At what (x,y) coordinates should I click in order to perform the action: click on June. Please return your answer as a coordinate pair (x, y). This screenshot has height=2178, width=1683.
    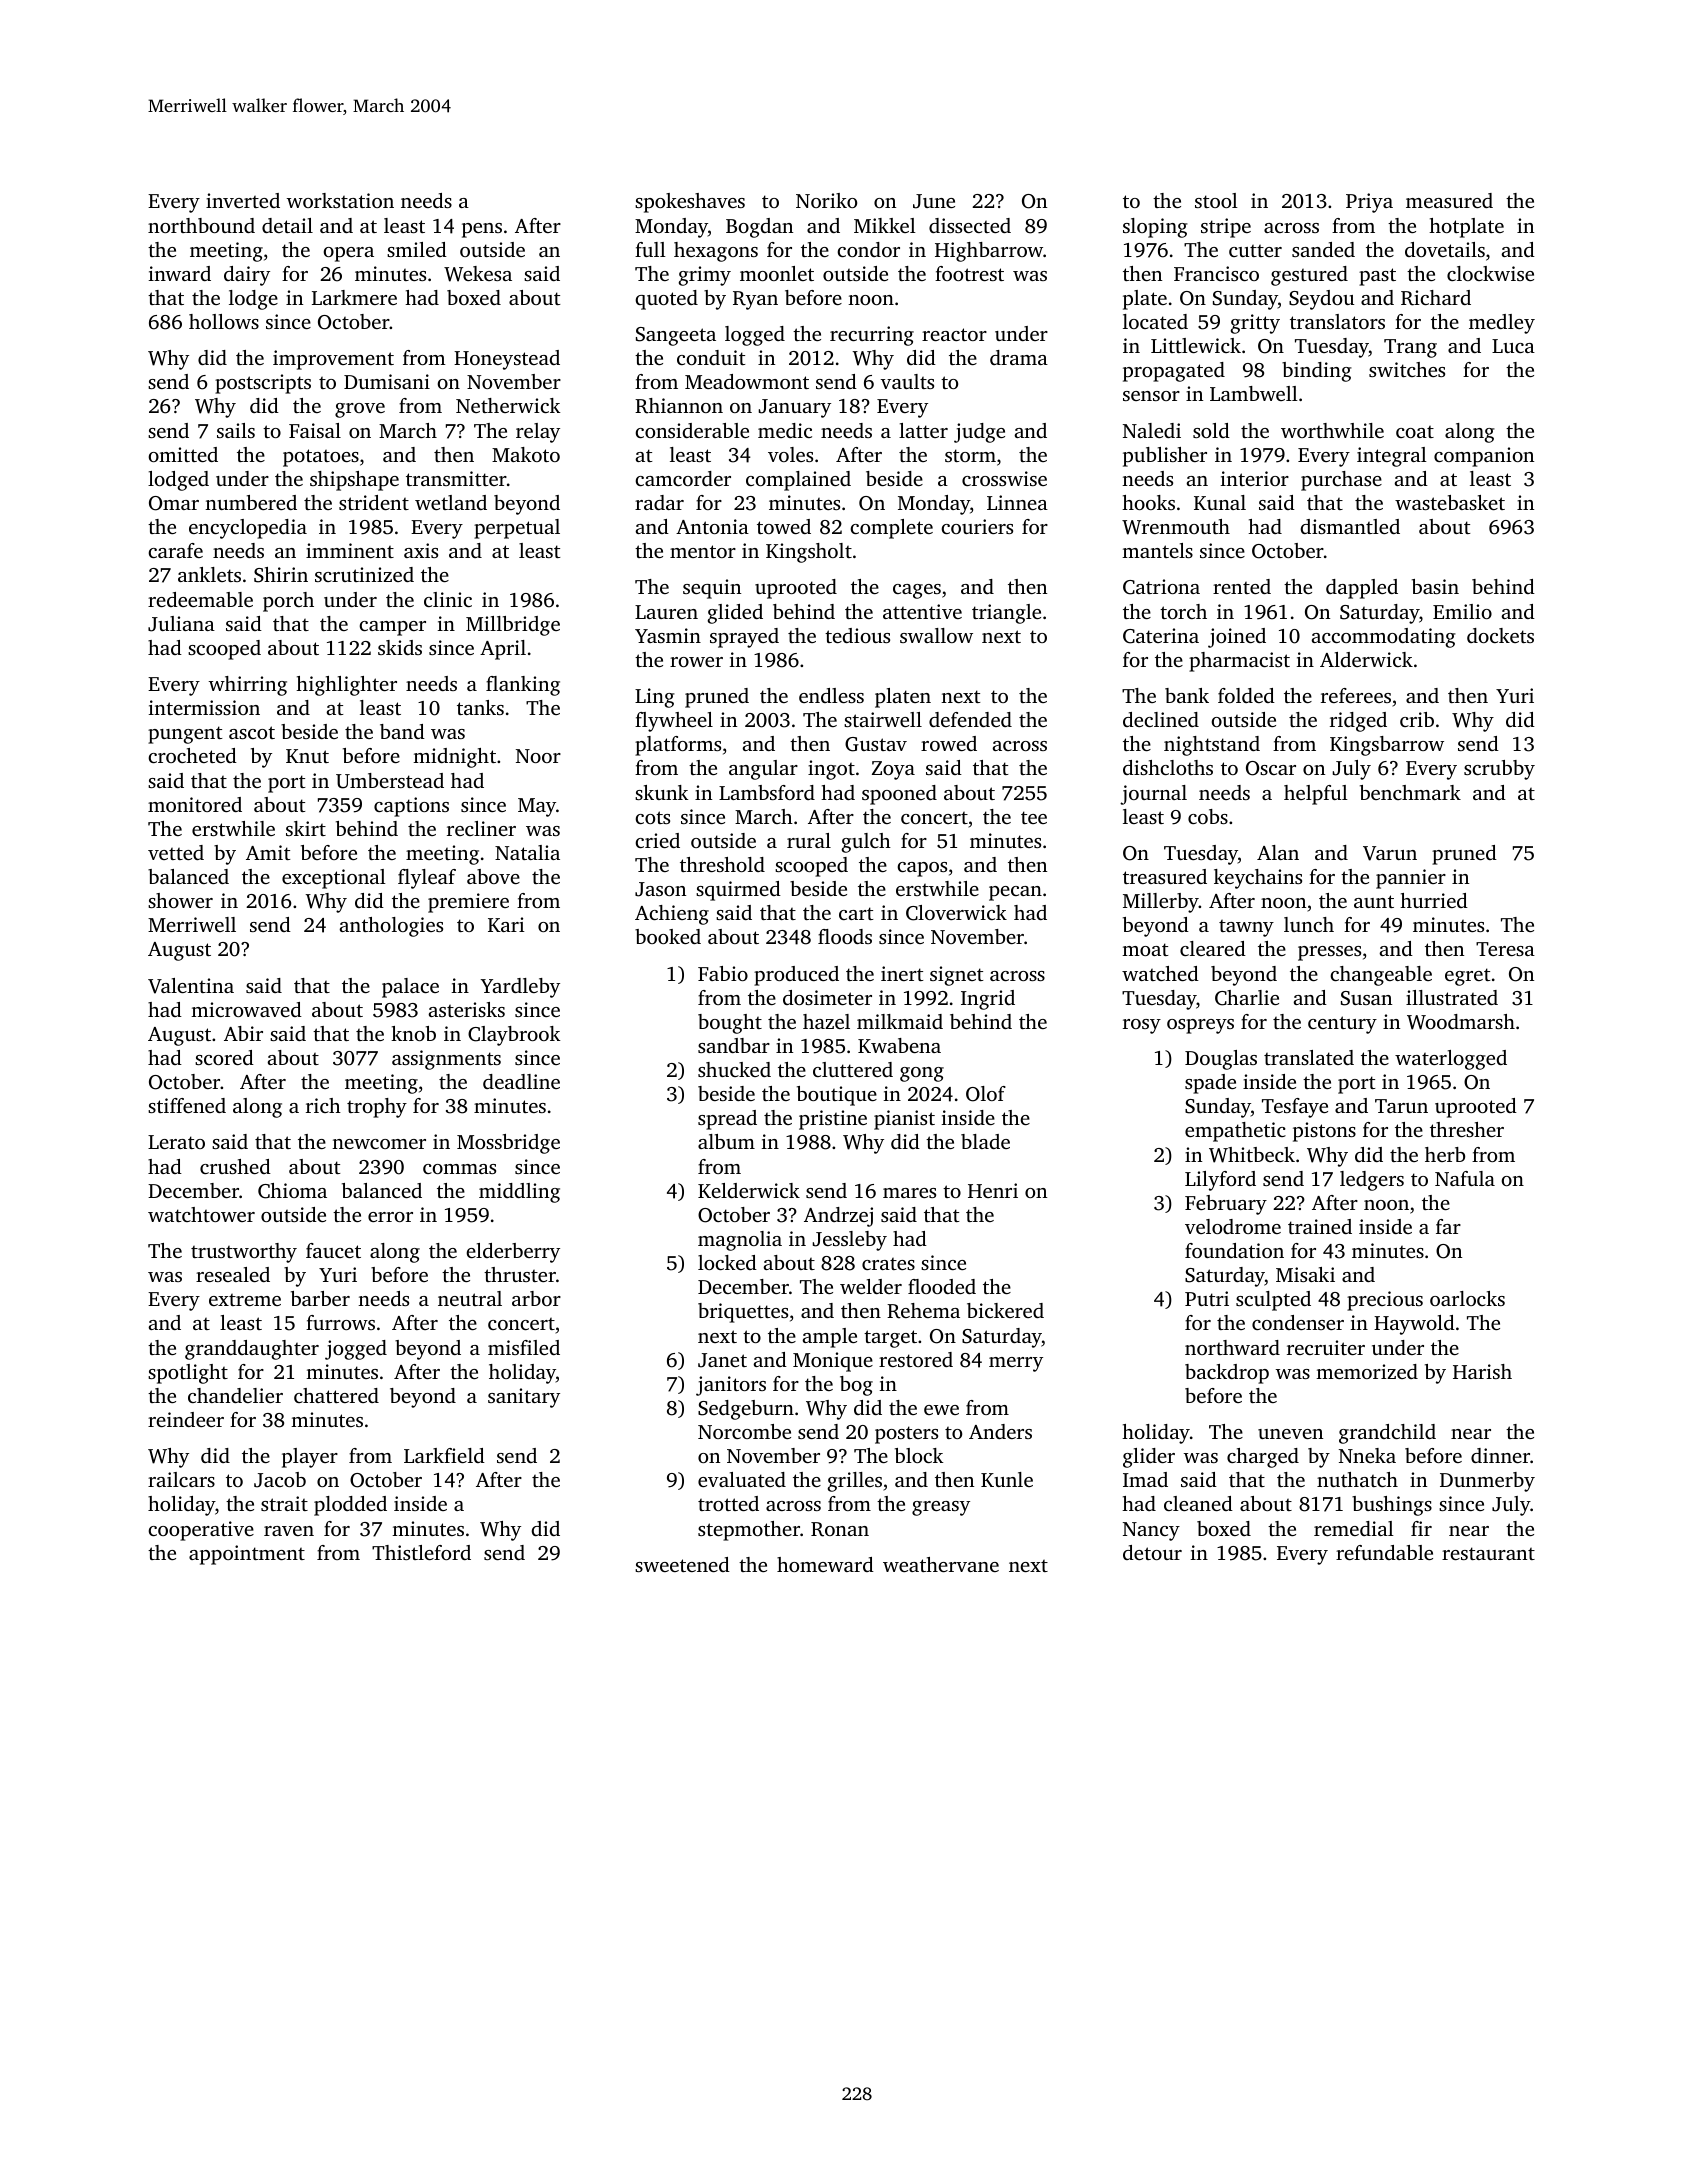
    Looking at the image, I should click on (934, 201).
